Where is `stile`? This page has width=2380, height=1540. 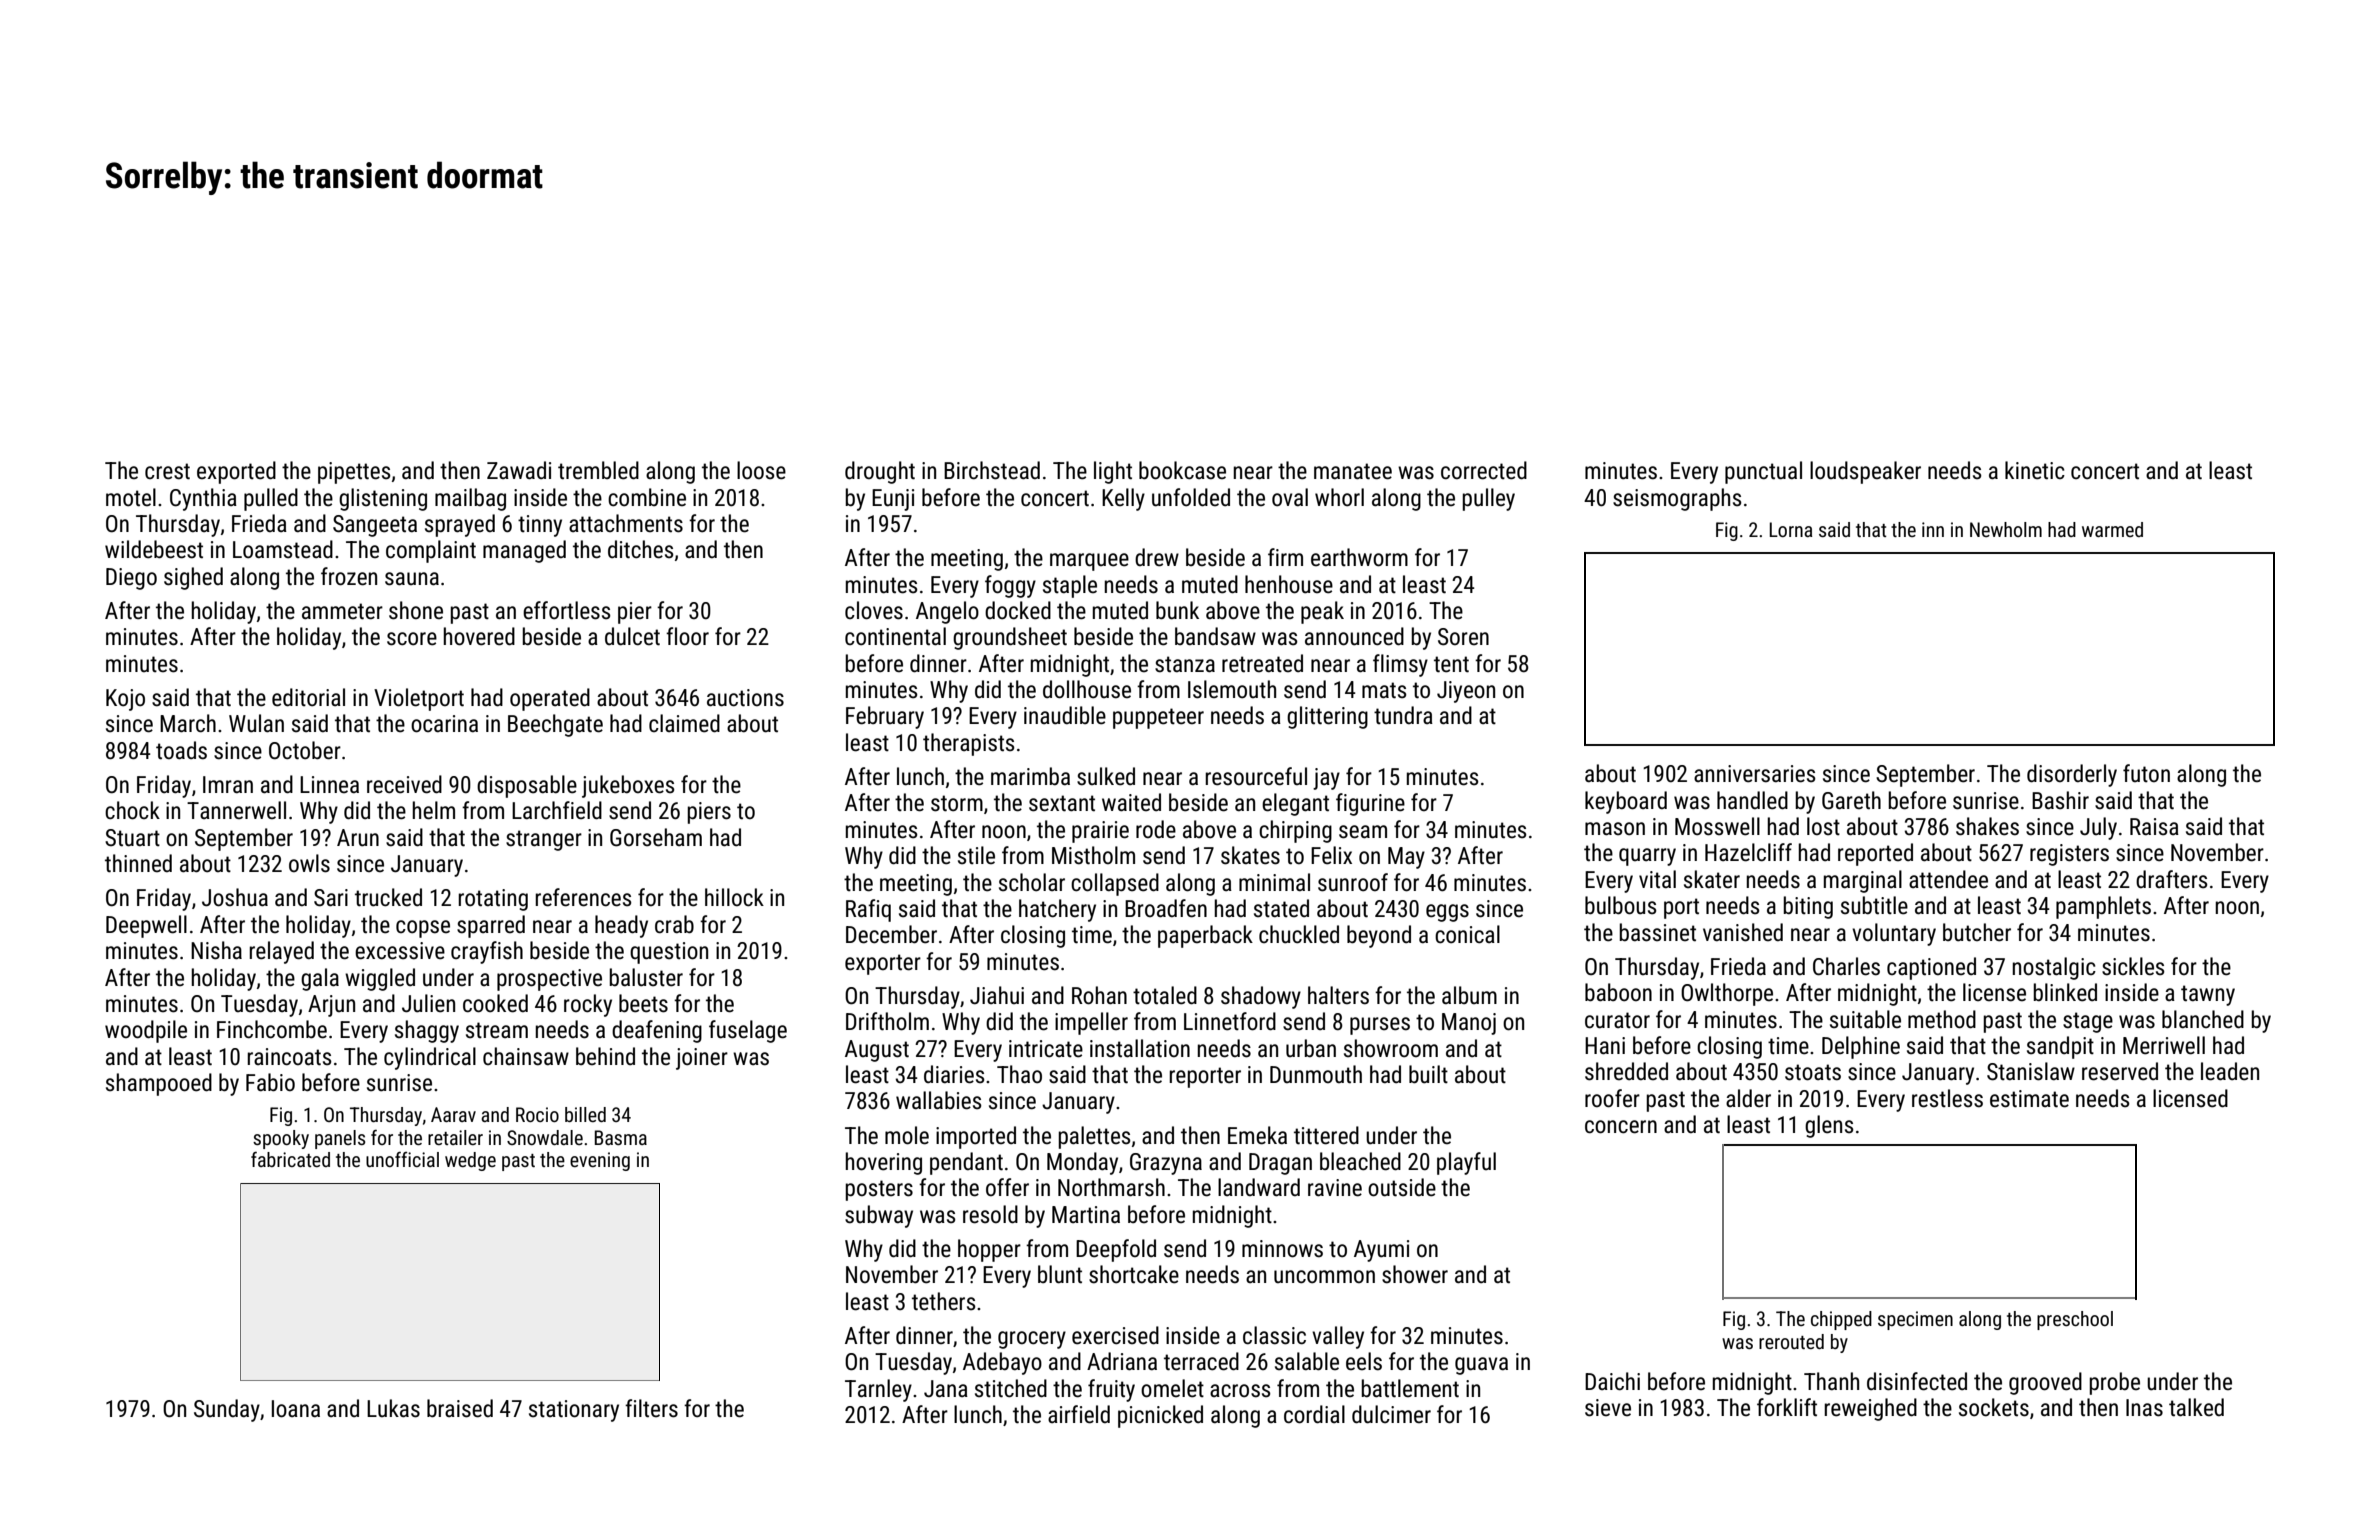
stile is located at coordinates (976, 855).
